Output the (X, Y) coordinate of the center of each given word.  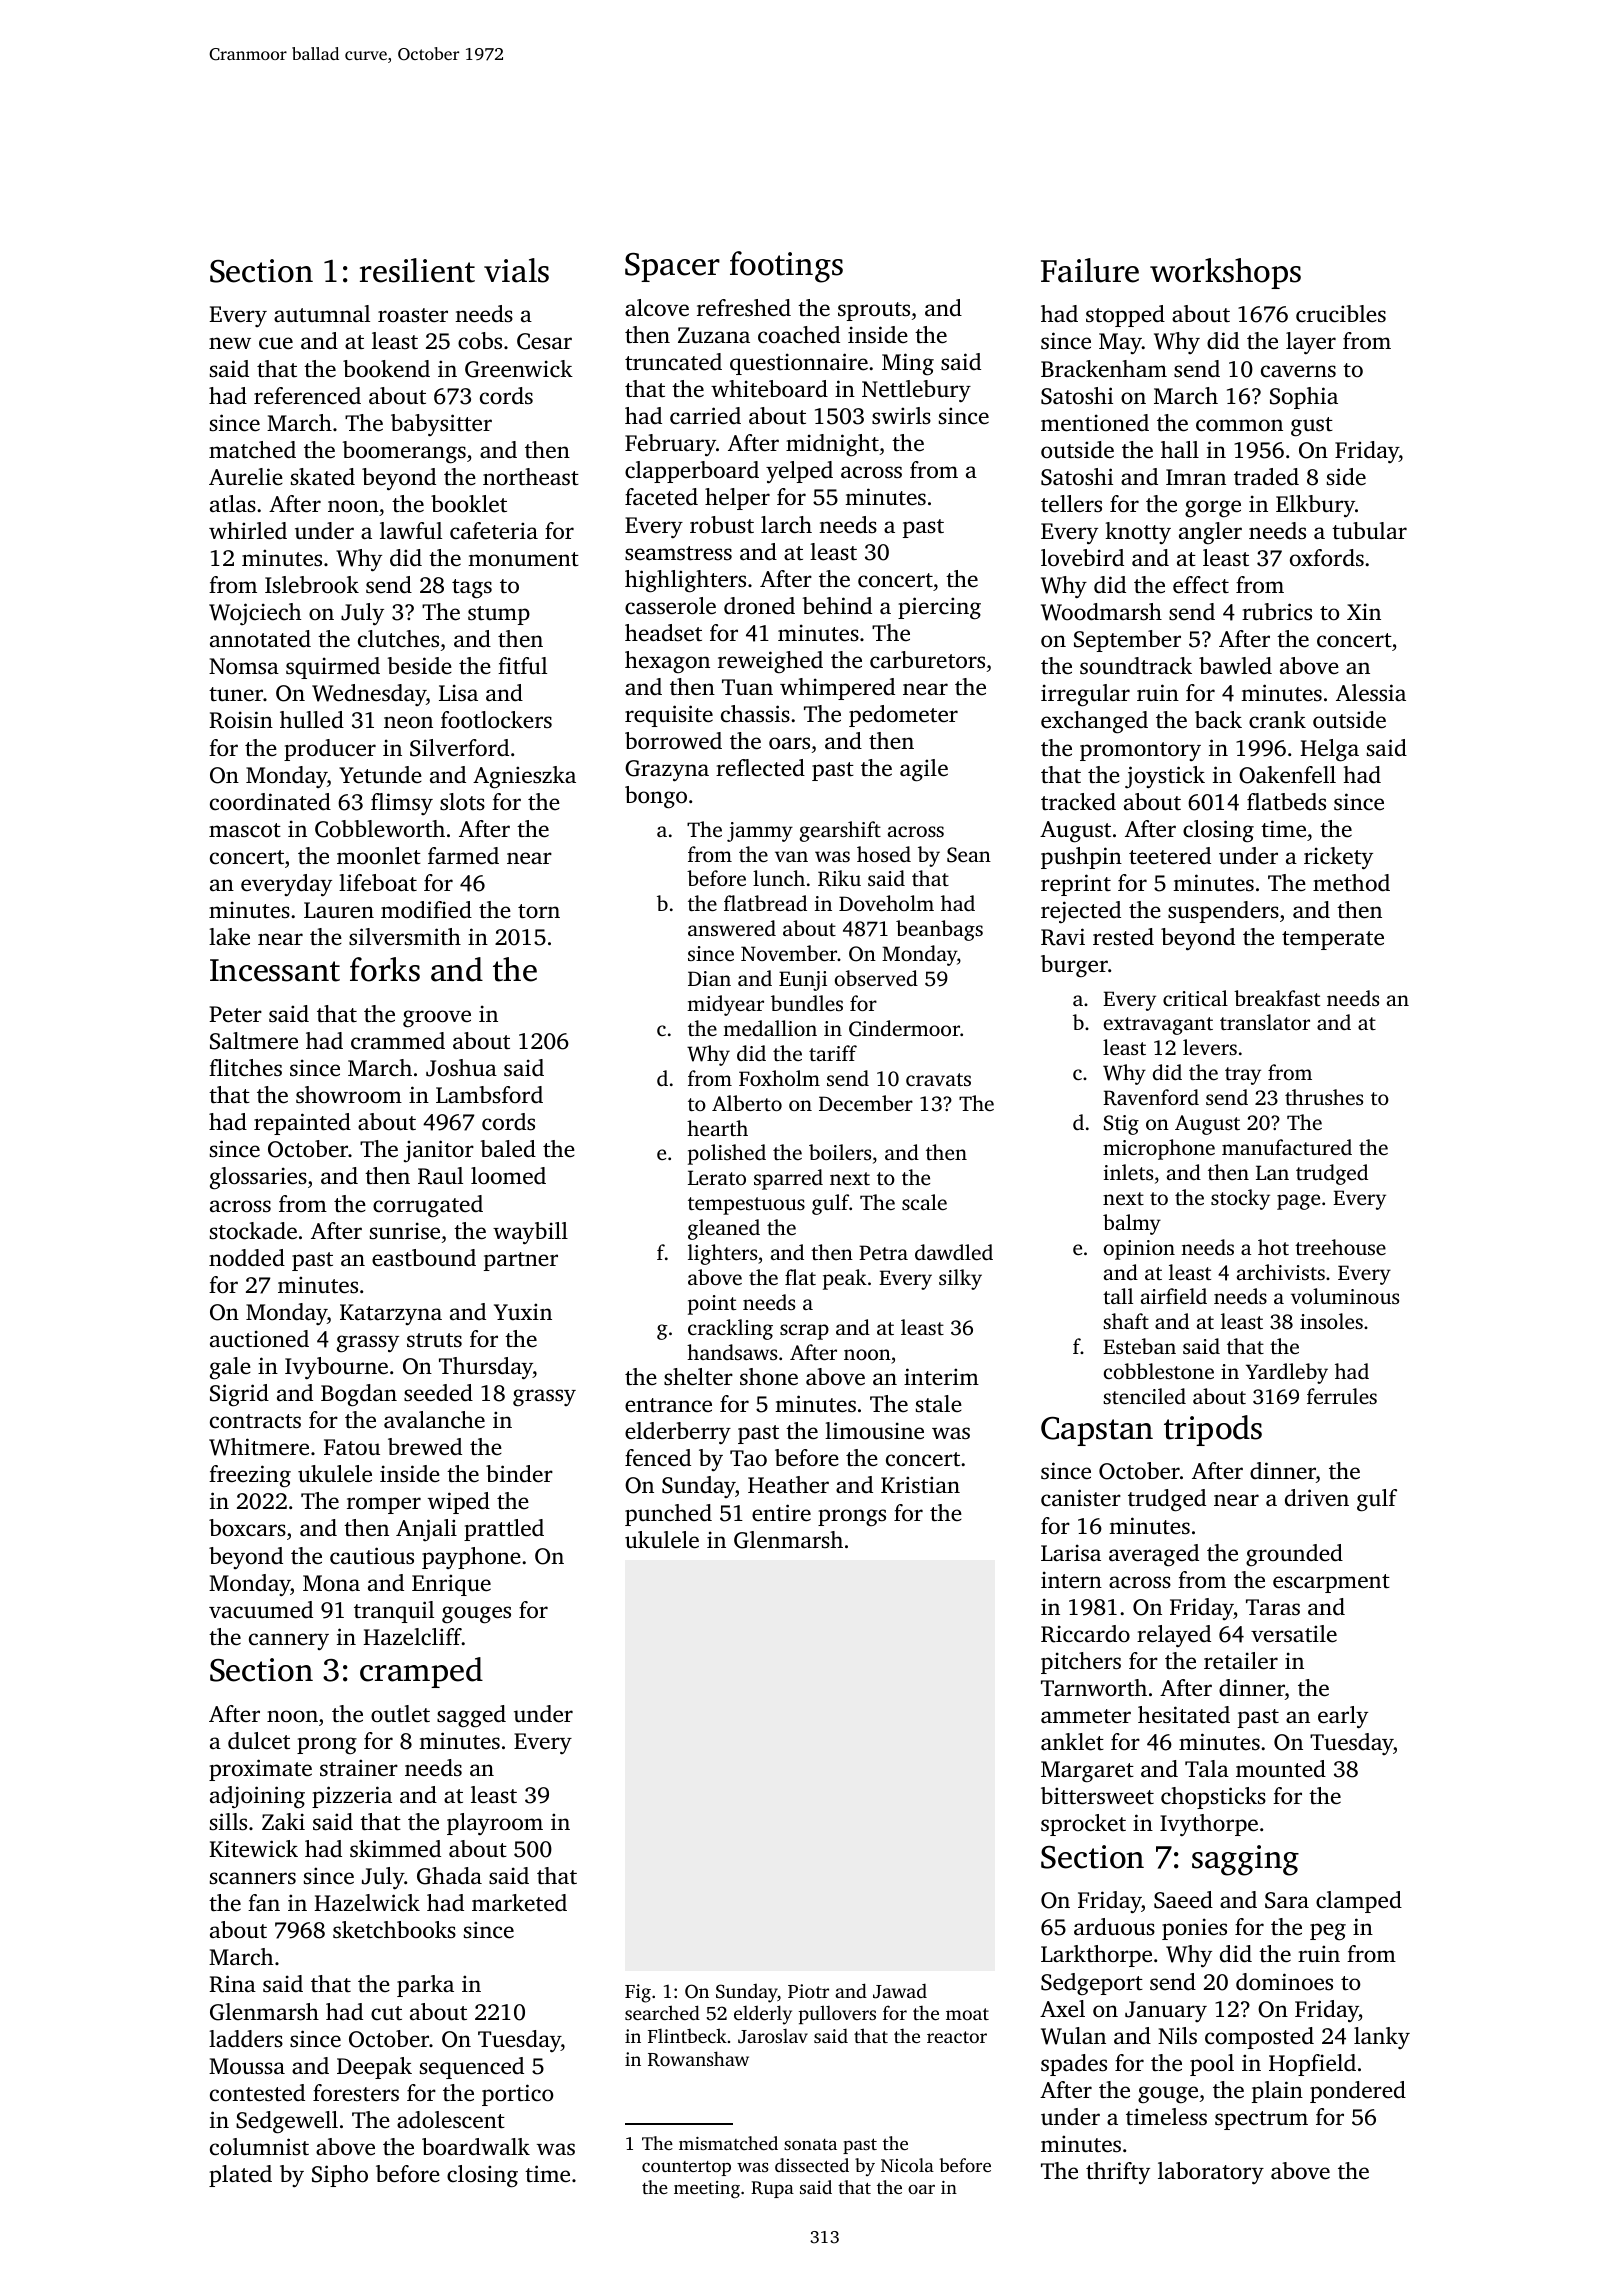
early (1343, 1717)
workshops (1225, 273)
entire (781, 1513)
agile (924, 770)
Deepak (374, 2068)
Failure (1090, 270)
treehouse (1340, 1247)
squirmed (333, 668)
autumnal (322, 313)
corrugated (428, 1206)
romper (384, 1505)
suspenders (1223, 912)
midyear (725, 1005)
